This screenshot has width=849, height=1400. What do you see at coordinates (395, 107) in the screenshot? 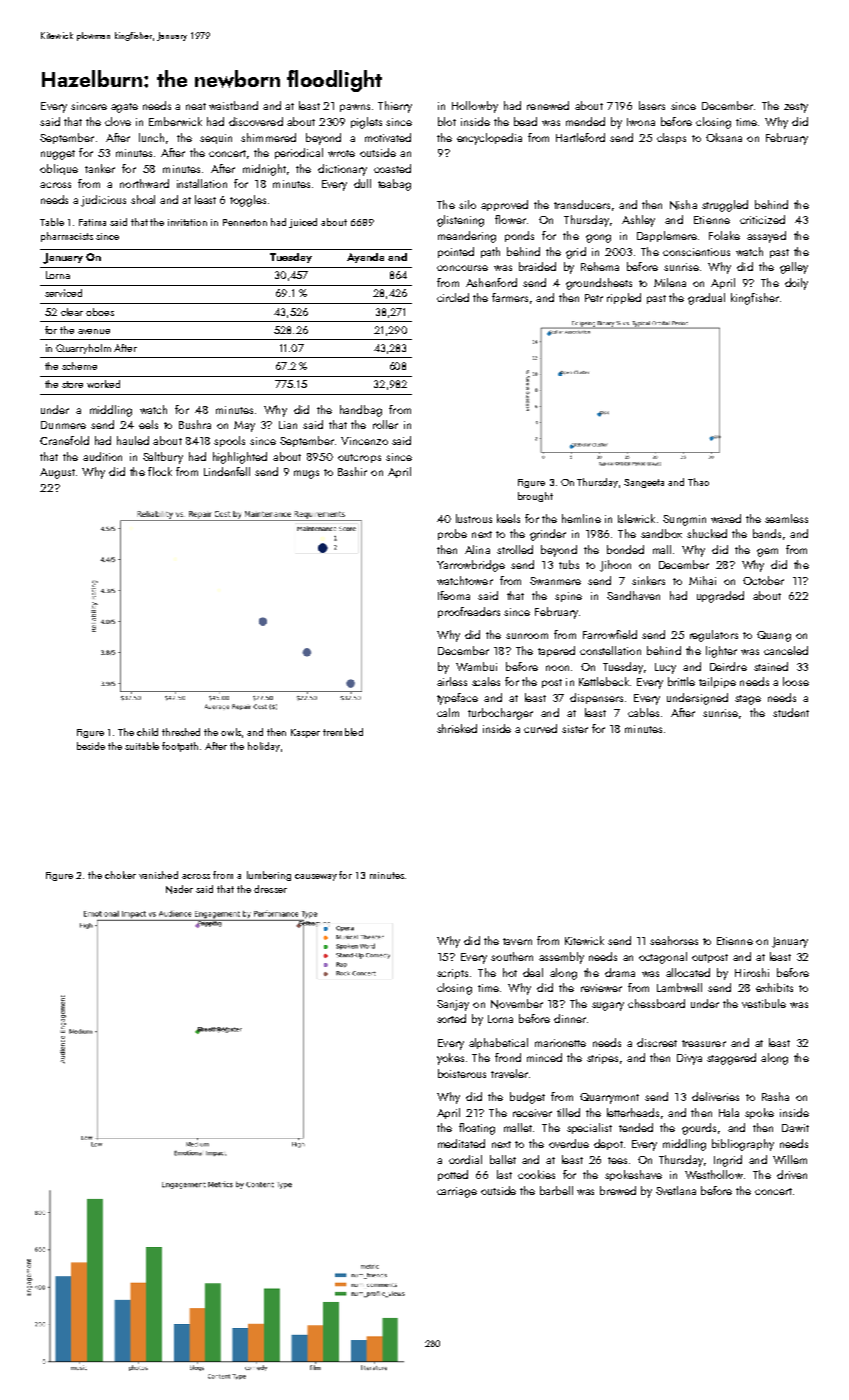
I see `Thierry` at bounding box center [395, 107].
